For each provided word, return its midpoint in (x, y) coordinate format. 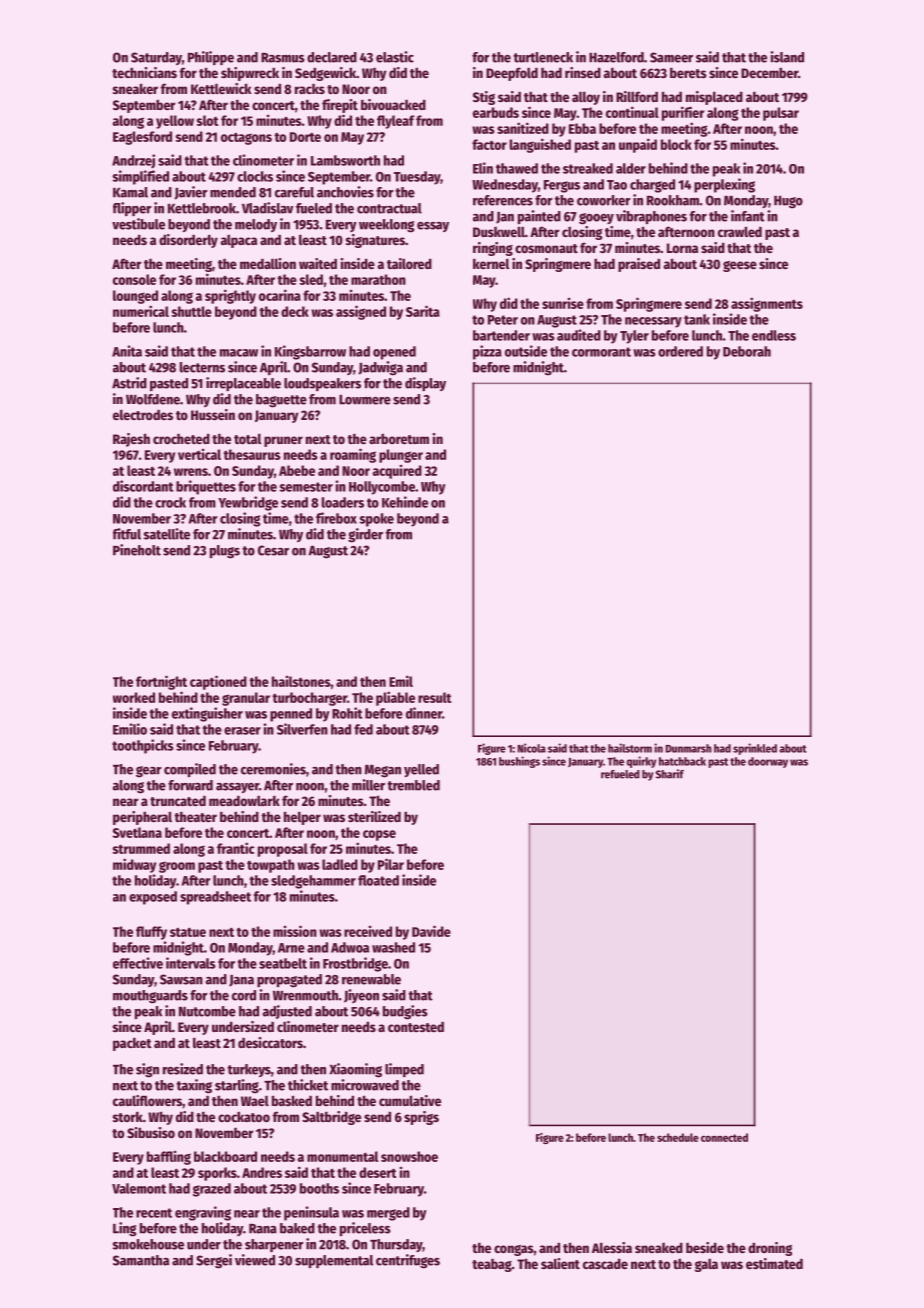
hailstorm (630, 748)
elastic (395, 57)
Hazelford (616, 57)
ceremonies (273, 769)
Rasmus (283, 58)
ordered (680, 351)
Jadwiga (380, 368)
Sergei (214, 1261)
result (435, 697)
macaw (239, 353)
